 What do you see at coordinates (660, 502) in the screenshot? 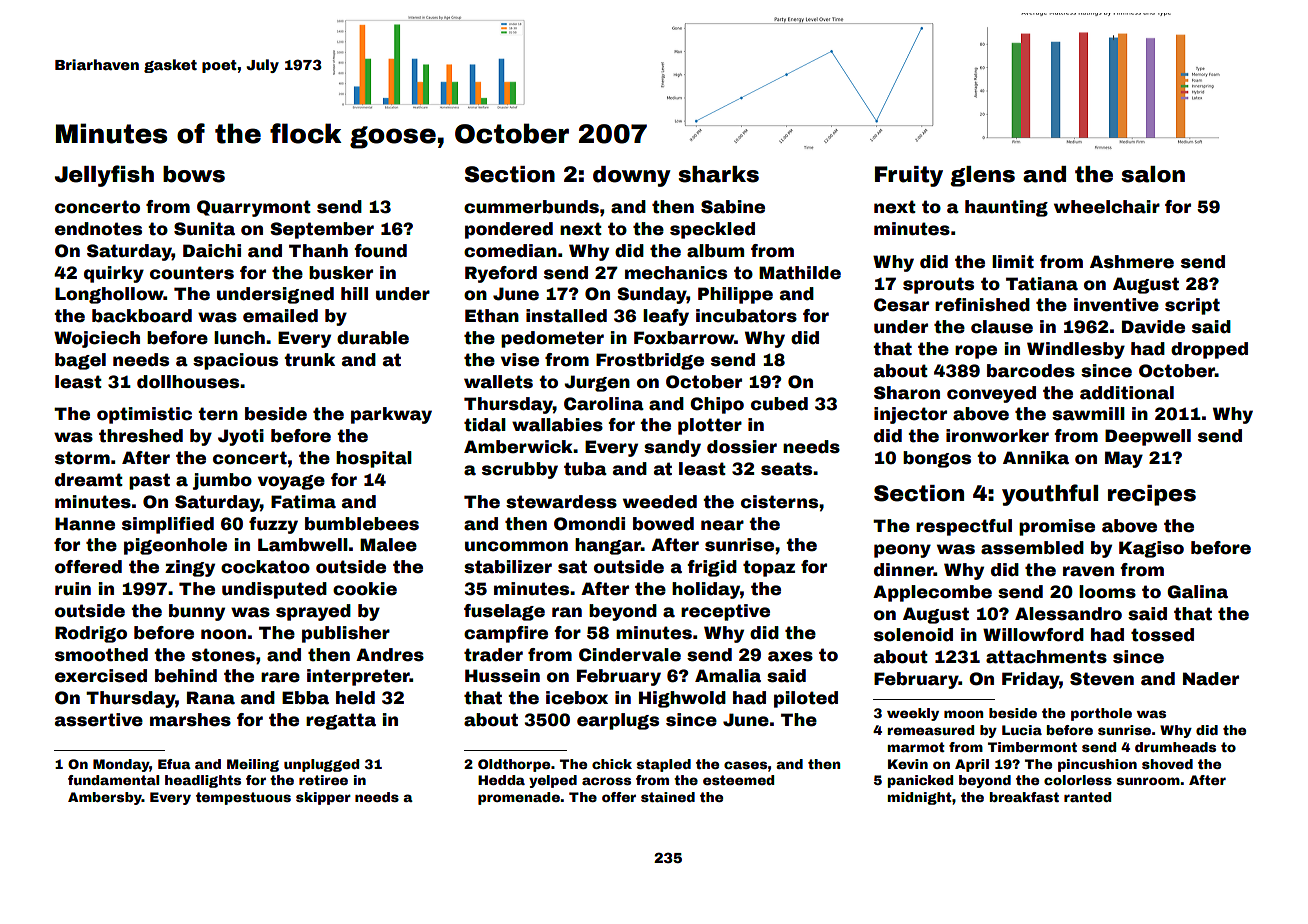
I see `weeded` at bounding box center [660, 502].
